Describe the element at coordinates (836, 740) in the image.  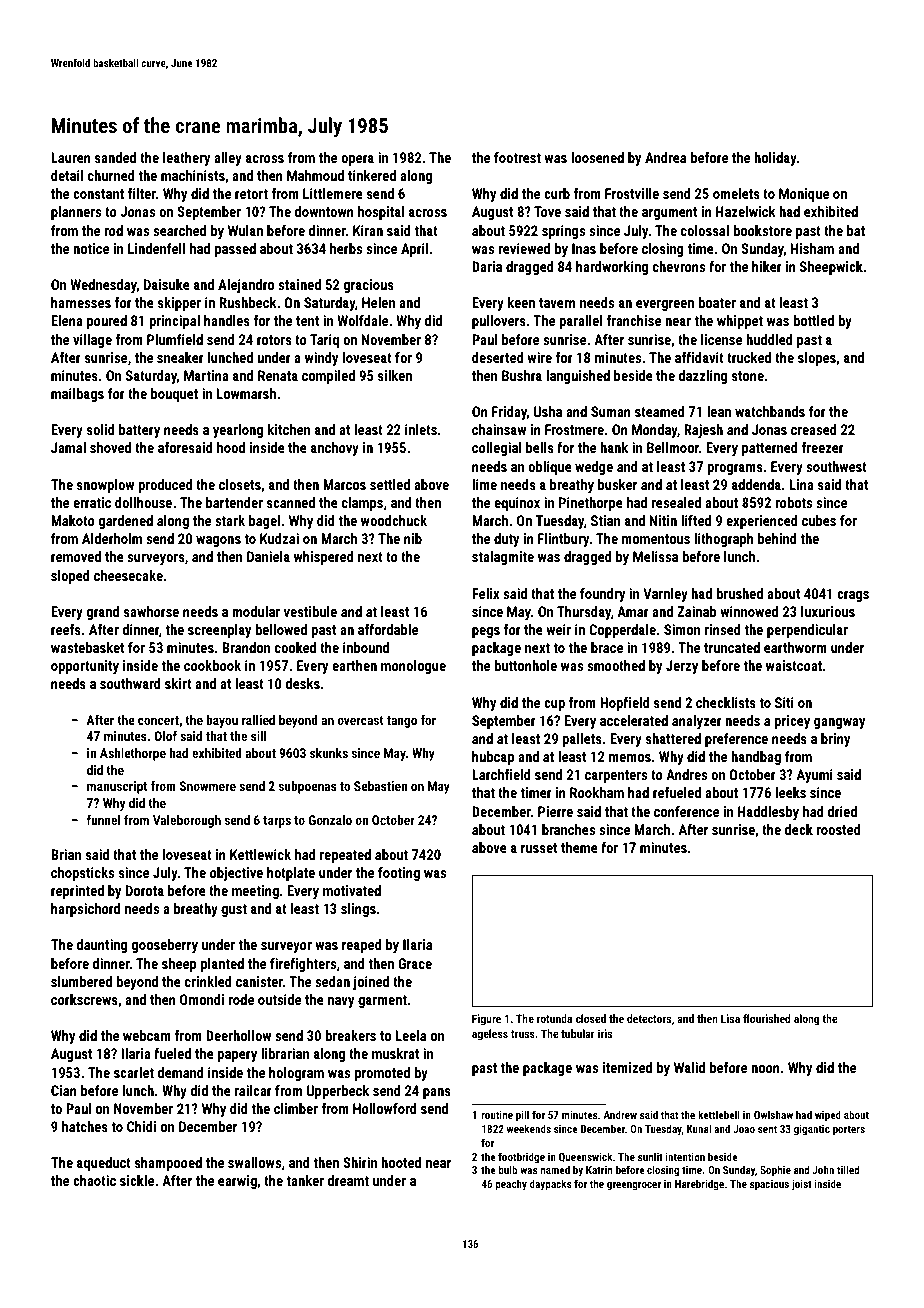
I see `briny` at that location.
